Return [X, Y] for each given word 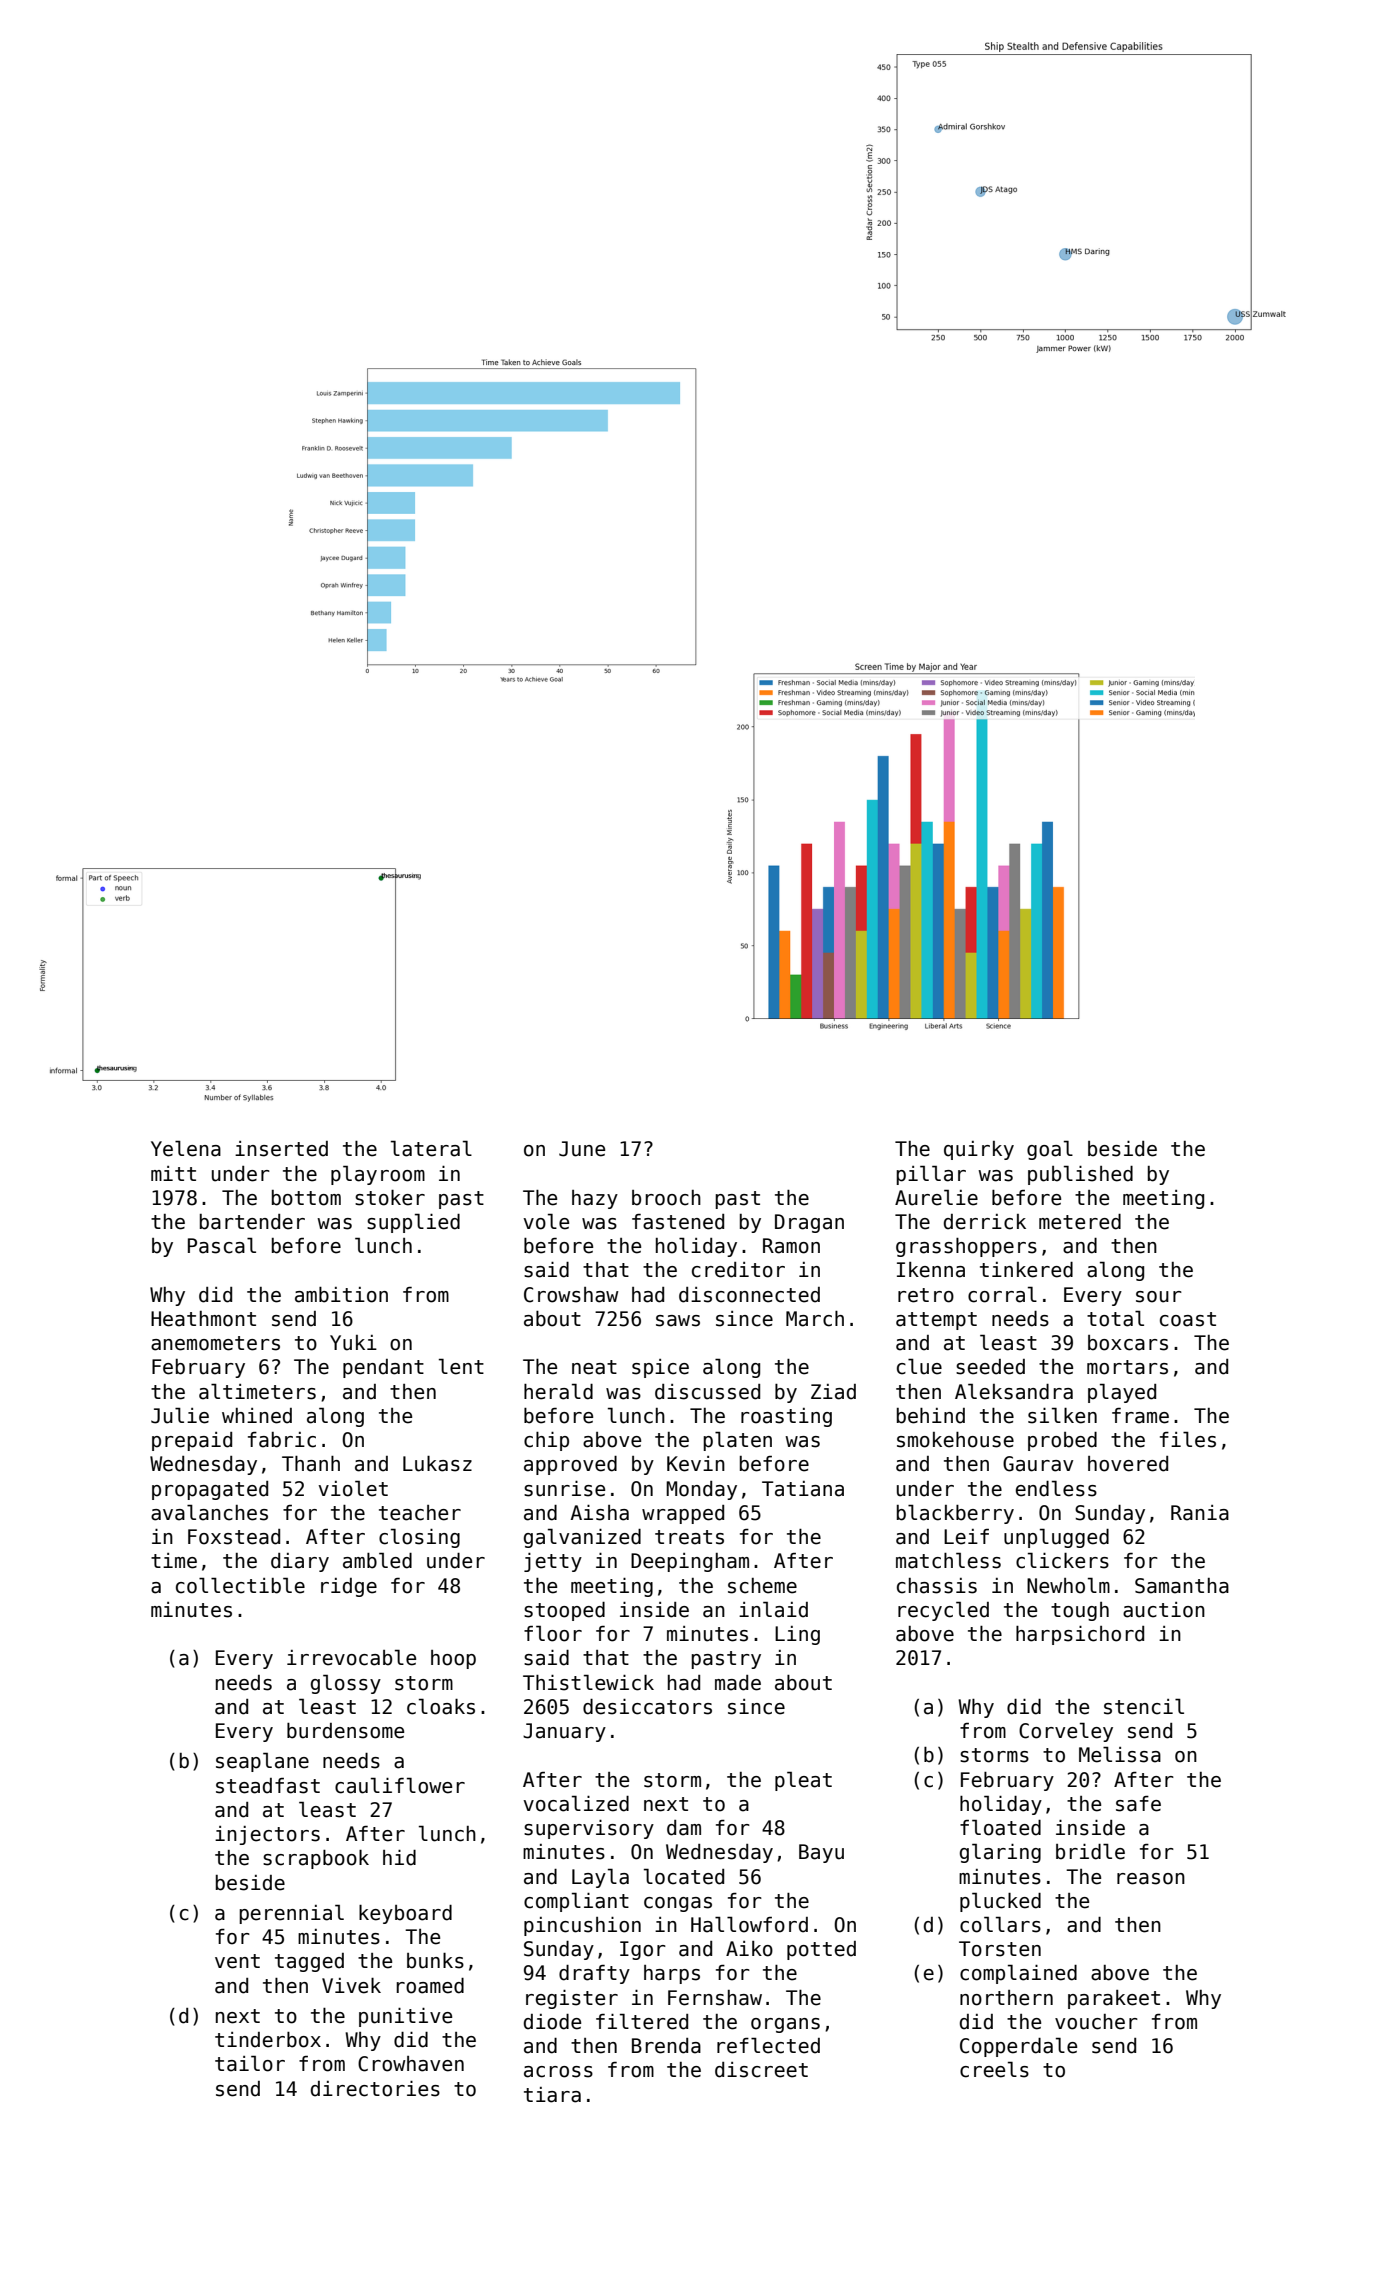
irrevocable [351, 1657]
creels [994, 2069]
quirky [979, 1150]
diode [552, 2022]
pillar [931, 1175]
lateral [431, 1148]
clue [919, 1366]
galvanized [582, 1538]
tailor [250, 2063]
